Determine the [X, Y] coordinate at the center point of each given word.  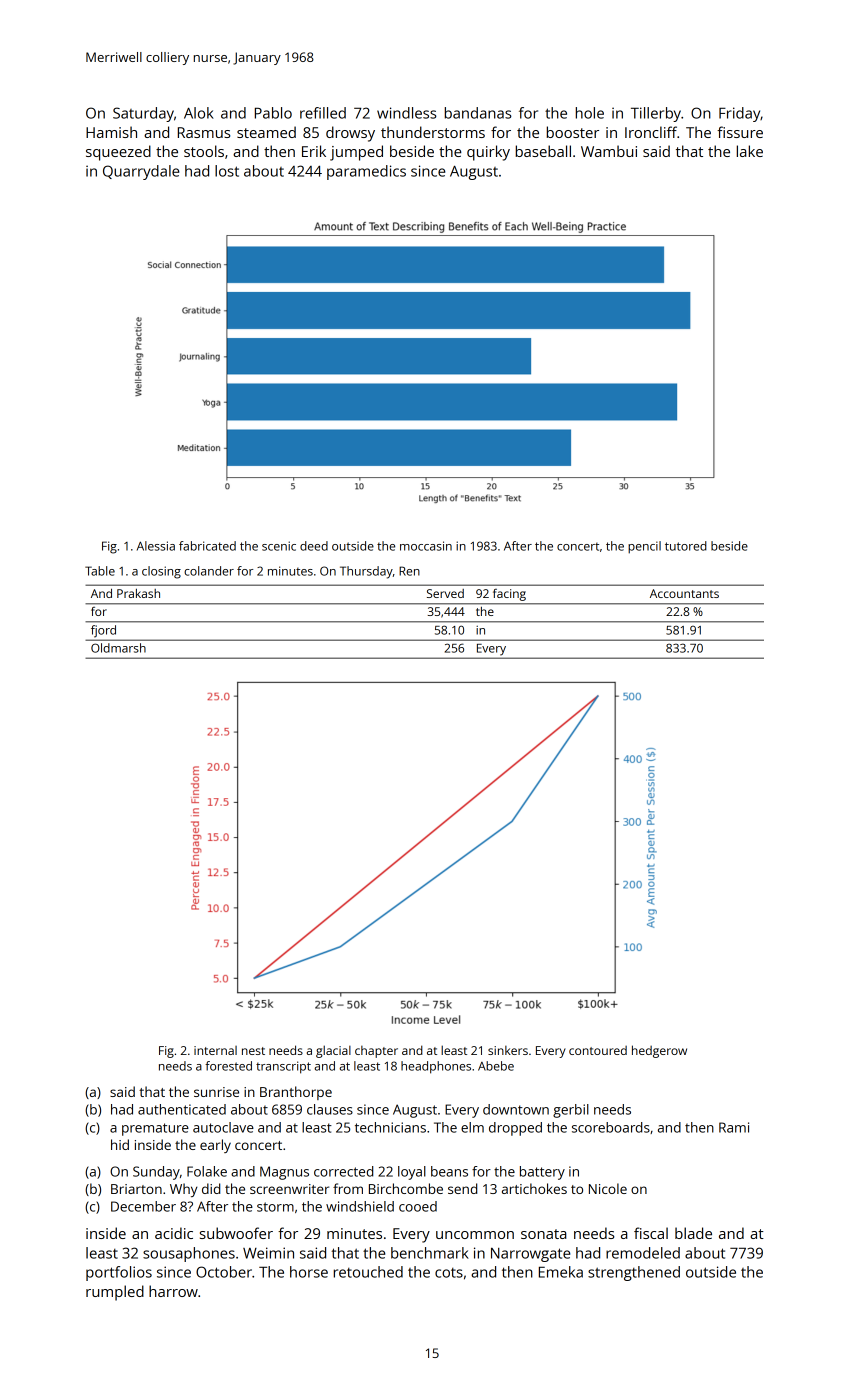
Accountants [684, 593]
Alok [199, 113]
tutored [686, 546]
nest [253, 1051]
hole [590, 113]
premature [155, 1129]
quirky [488, 153]
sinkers [508, 1050]
